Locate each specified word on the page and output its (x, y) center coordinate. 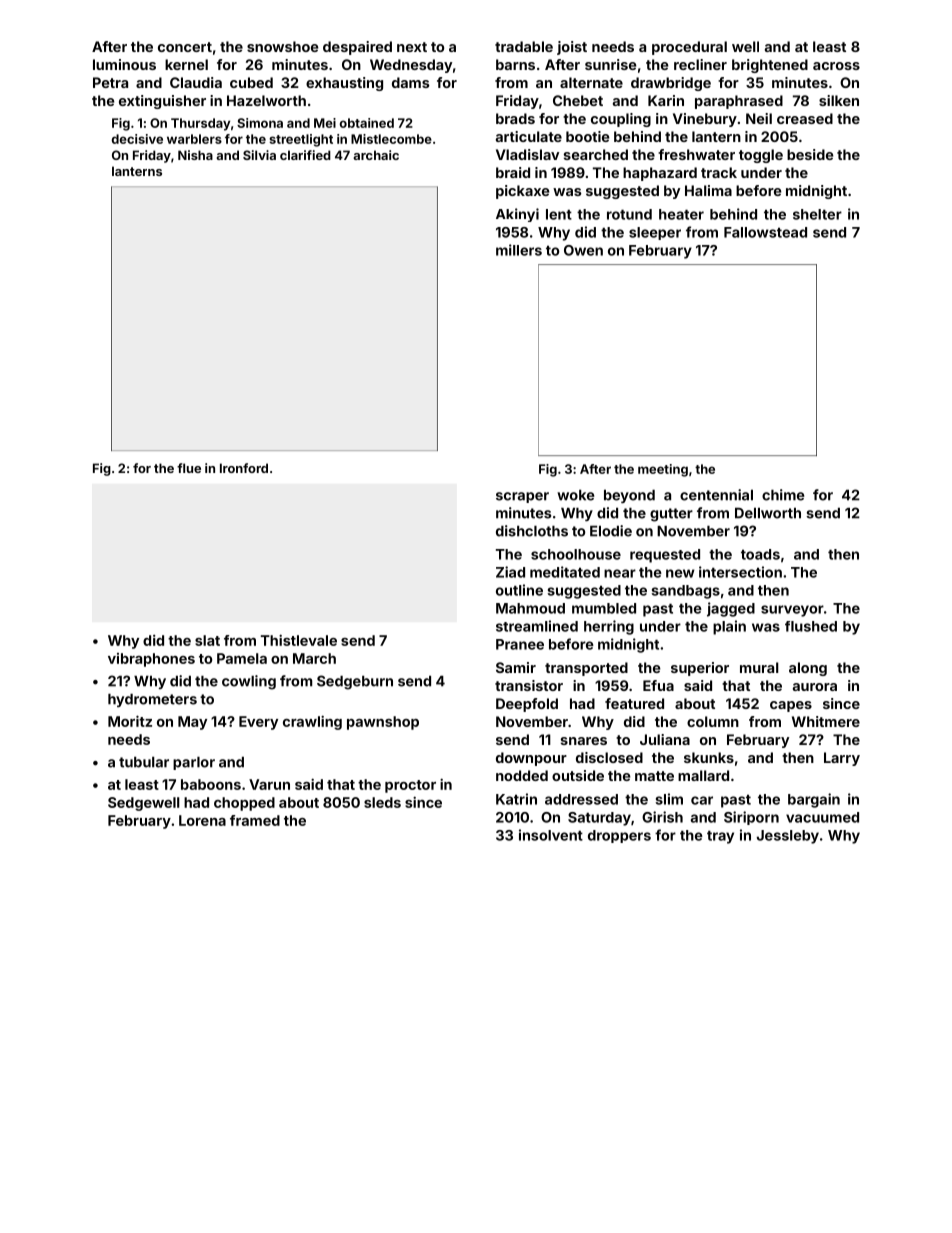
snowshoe (283, 46)
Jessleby (787, 837)
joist (572, 48)
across (836, 66)
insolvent (551, 835)
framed (255, 820)
